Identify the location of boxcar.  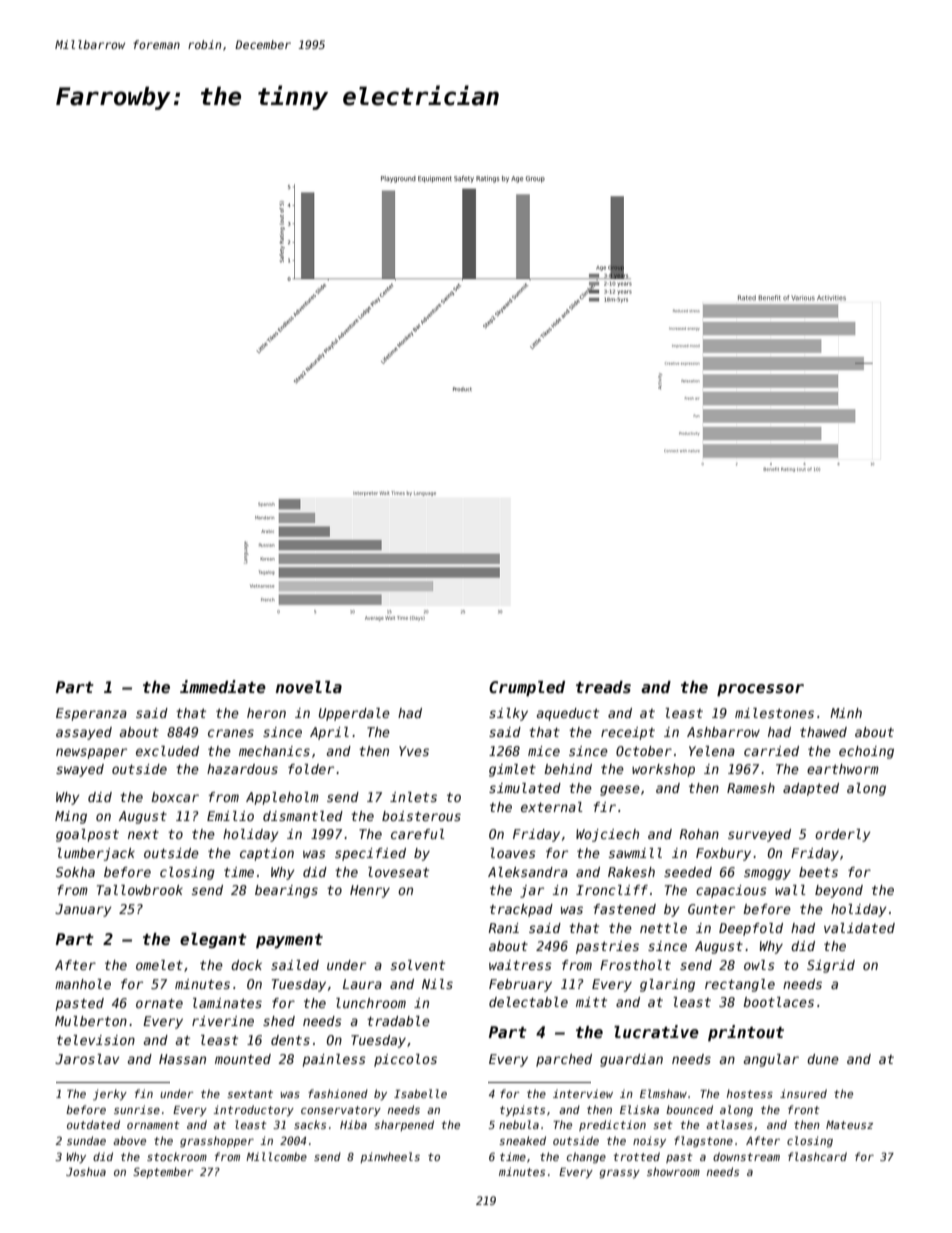
(175, 797).
